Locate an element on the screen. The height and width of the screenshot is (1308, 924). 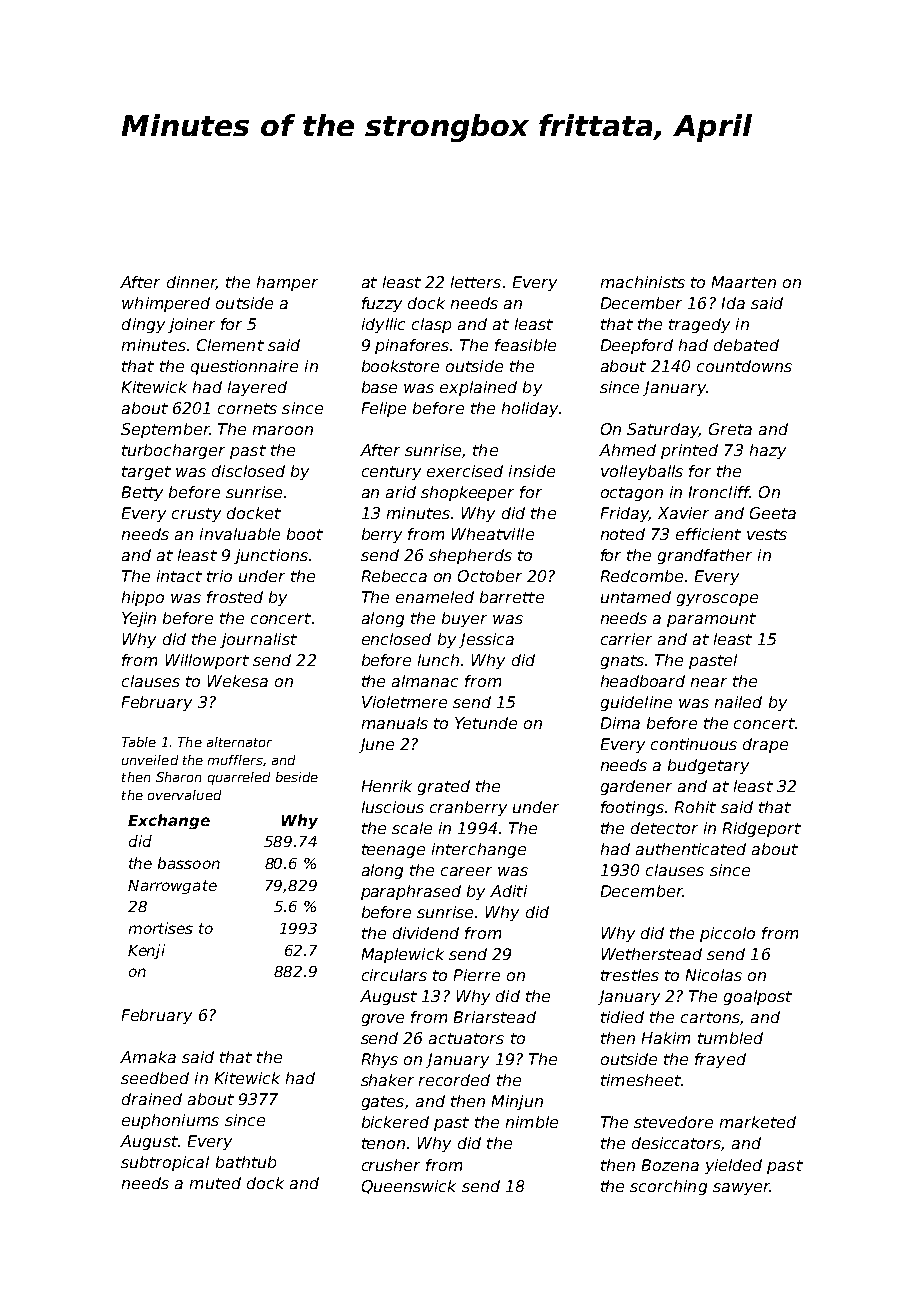
bickered is located at coordinates (395, 1122).
